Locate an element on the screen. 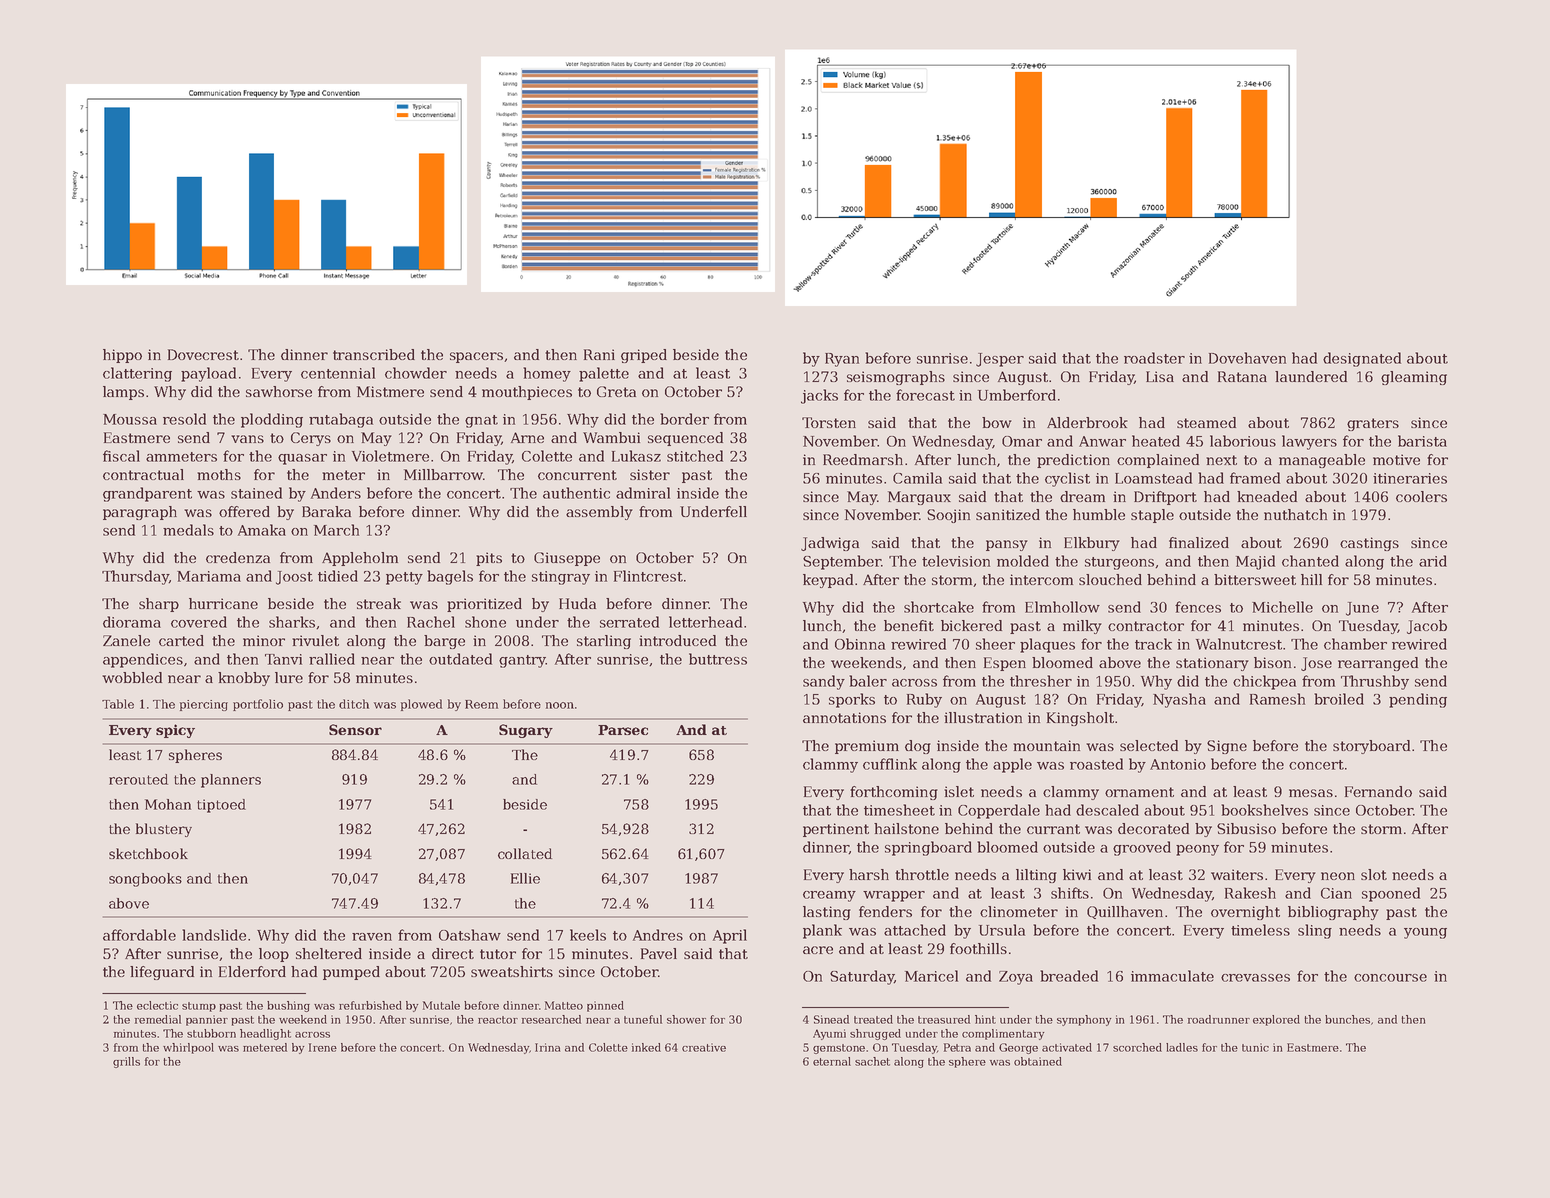 The image size is (1550, 1198). slot is located at coordinates (1374, 874).
